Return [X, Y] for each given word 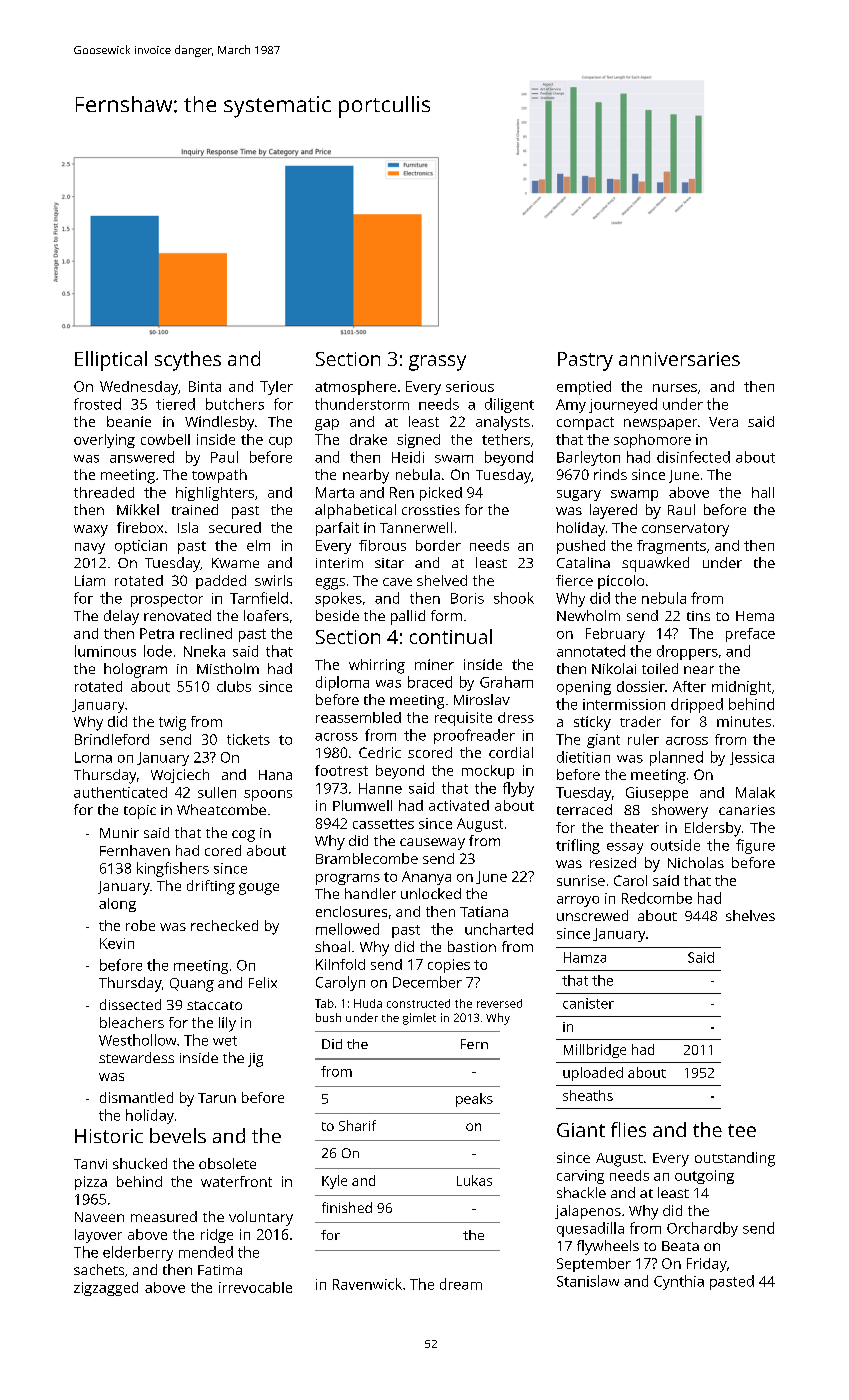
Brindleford [112, 739]
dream [461, 1284]
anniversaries [679, 359]
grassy [437, 363]
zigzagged [106, 1289]
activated [459, 805]
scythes [188, 361]
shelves [750, 915]
